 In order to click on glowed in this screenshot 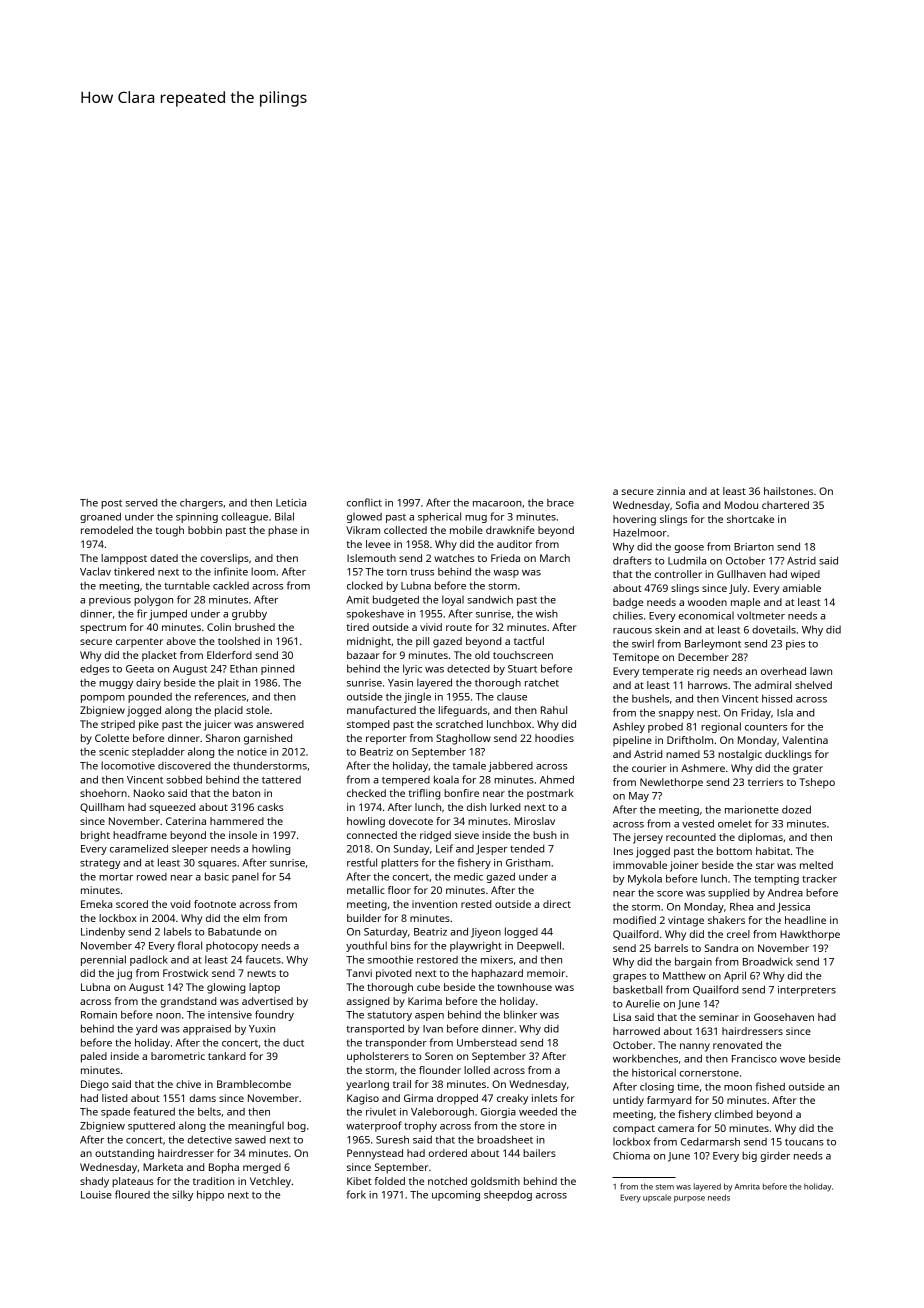, I will do `click(364, 518)`.
